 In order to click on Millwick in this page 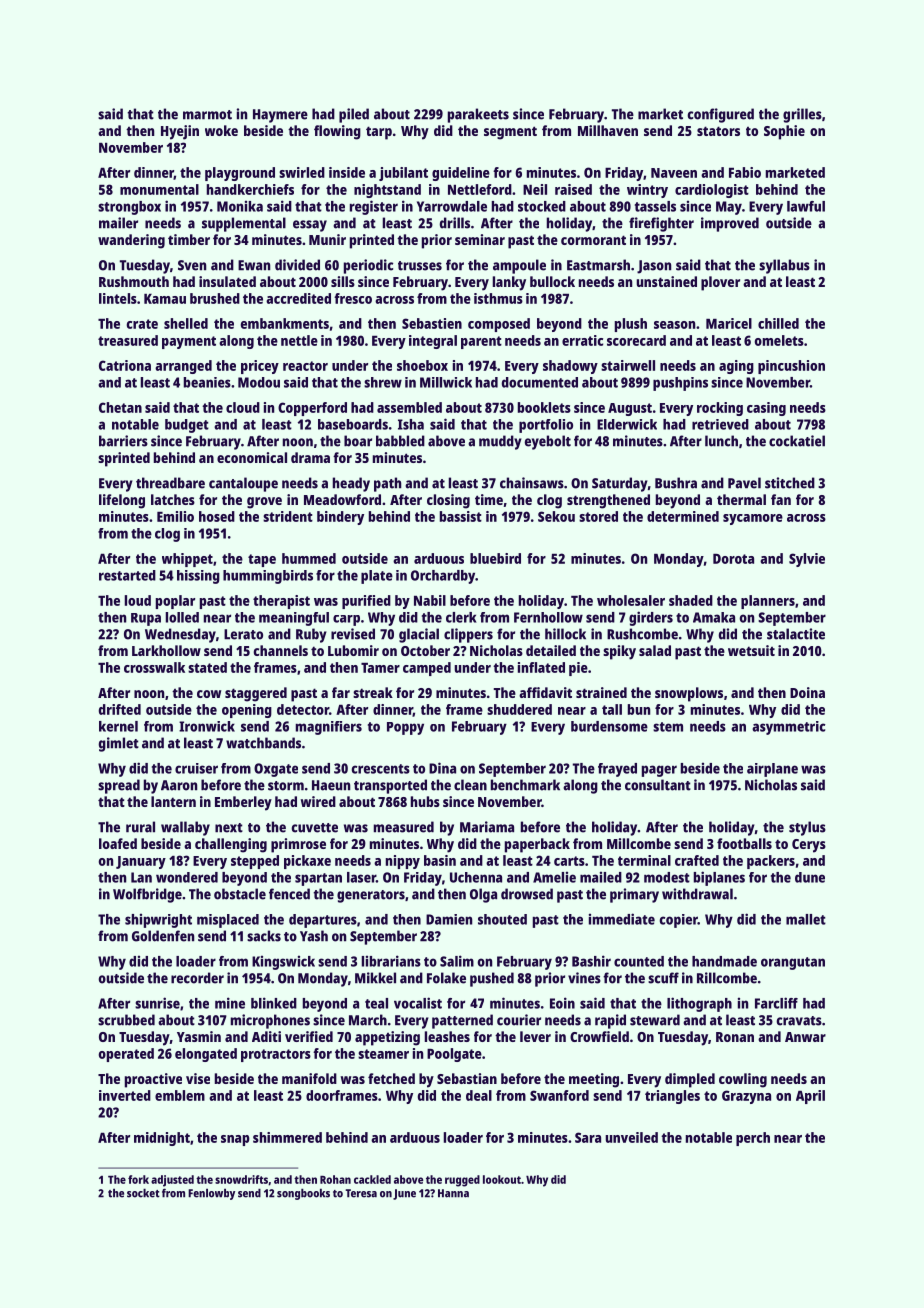, I will do `click(446, 382)`.
